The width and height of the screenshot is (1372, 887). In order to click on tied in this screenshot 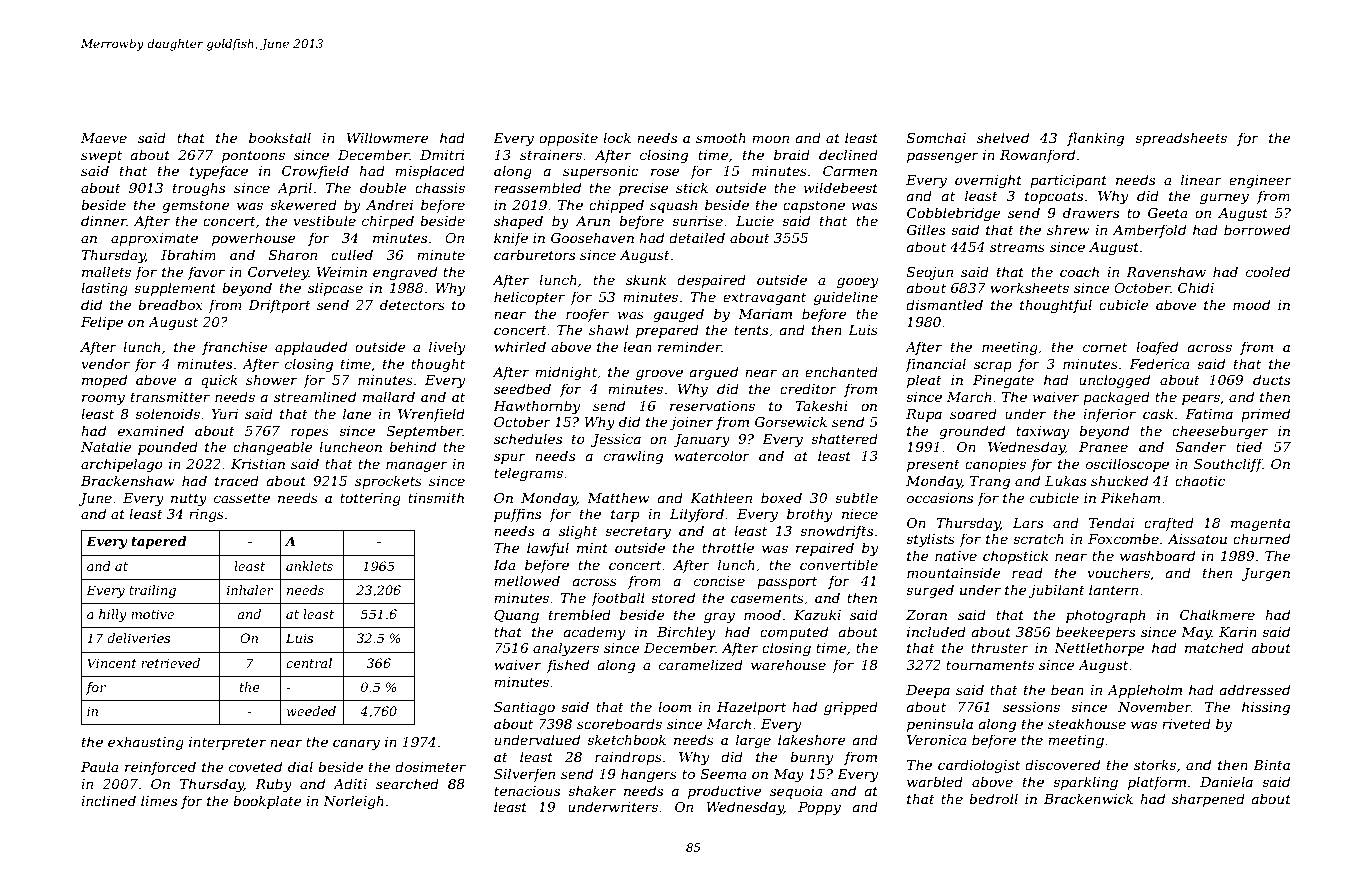, I will do `click(1249, 446)`.
